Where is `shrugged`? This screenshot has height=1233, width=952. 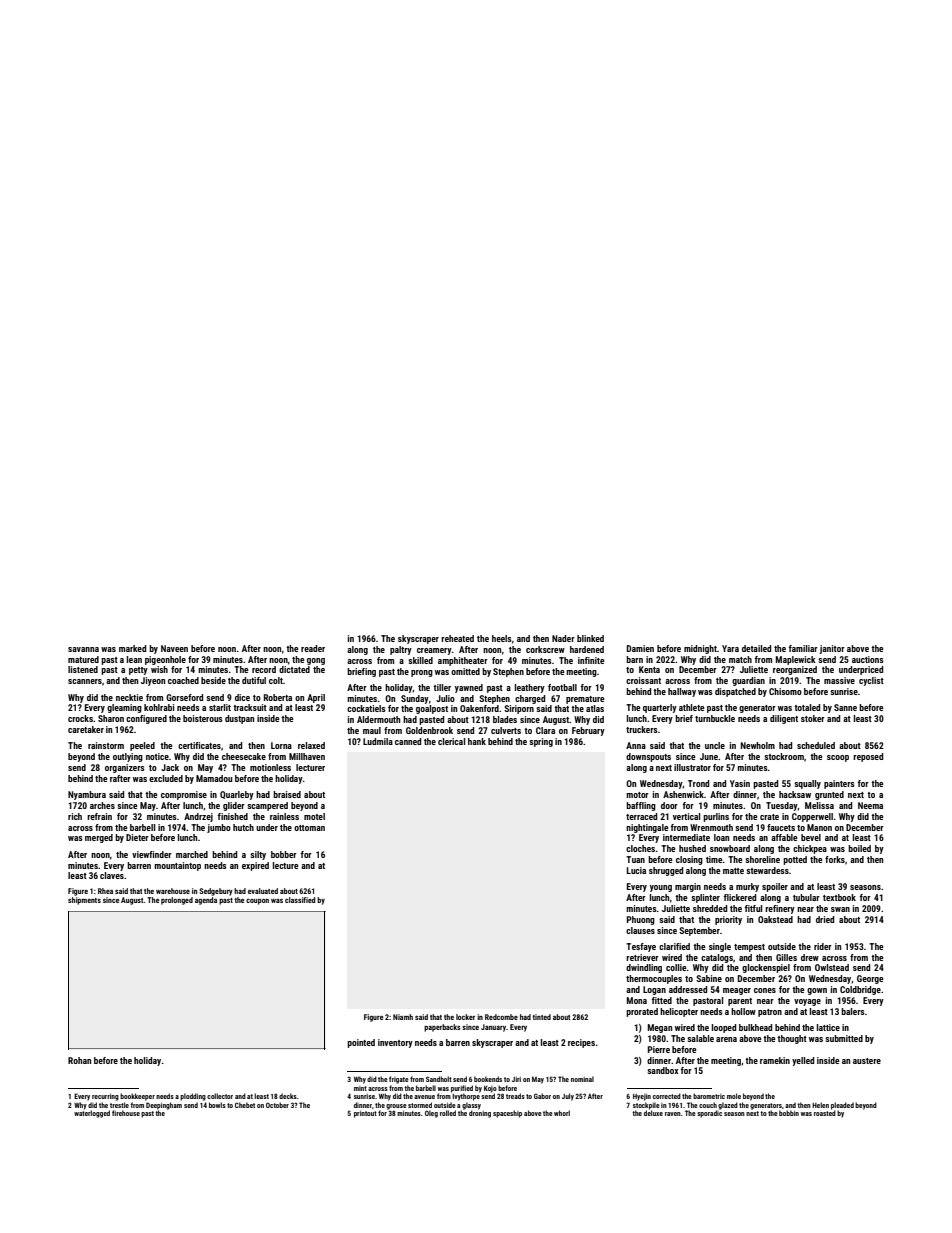
shrugged is located at coordinates (666, 871).
